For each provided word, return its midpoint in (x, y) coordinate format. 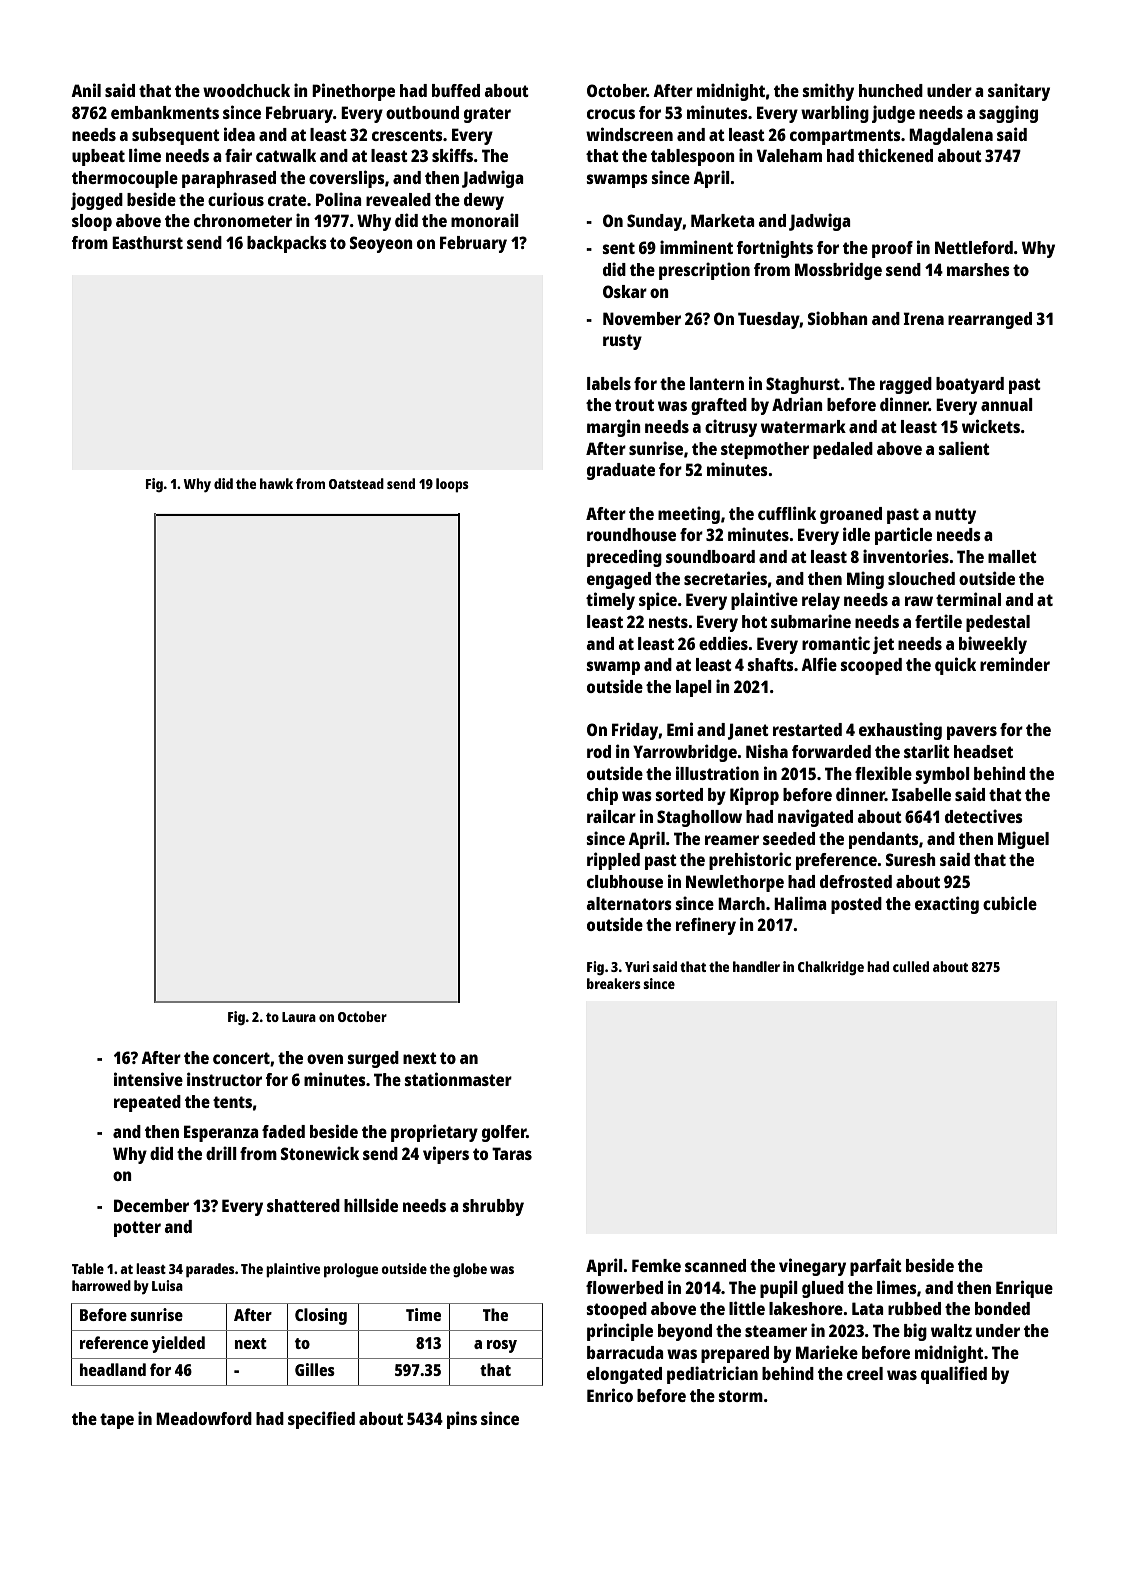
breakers (614, 983)
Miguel (1023, 840)
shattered (303, 1205)
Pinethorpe (353, 92)
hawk (276, 483)
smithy (828, 92)
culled (911, 966)
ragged (906, 385)
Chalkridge (831, 968)
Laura (299, 1017)
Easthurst (147, 242)
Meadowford (204, 1418)
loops (452, 485)
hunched (891, 90)
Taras (512, 1153)
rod (599, 751)
